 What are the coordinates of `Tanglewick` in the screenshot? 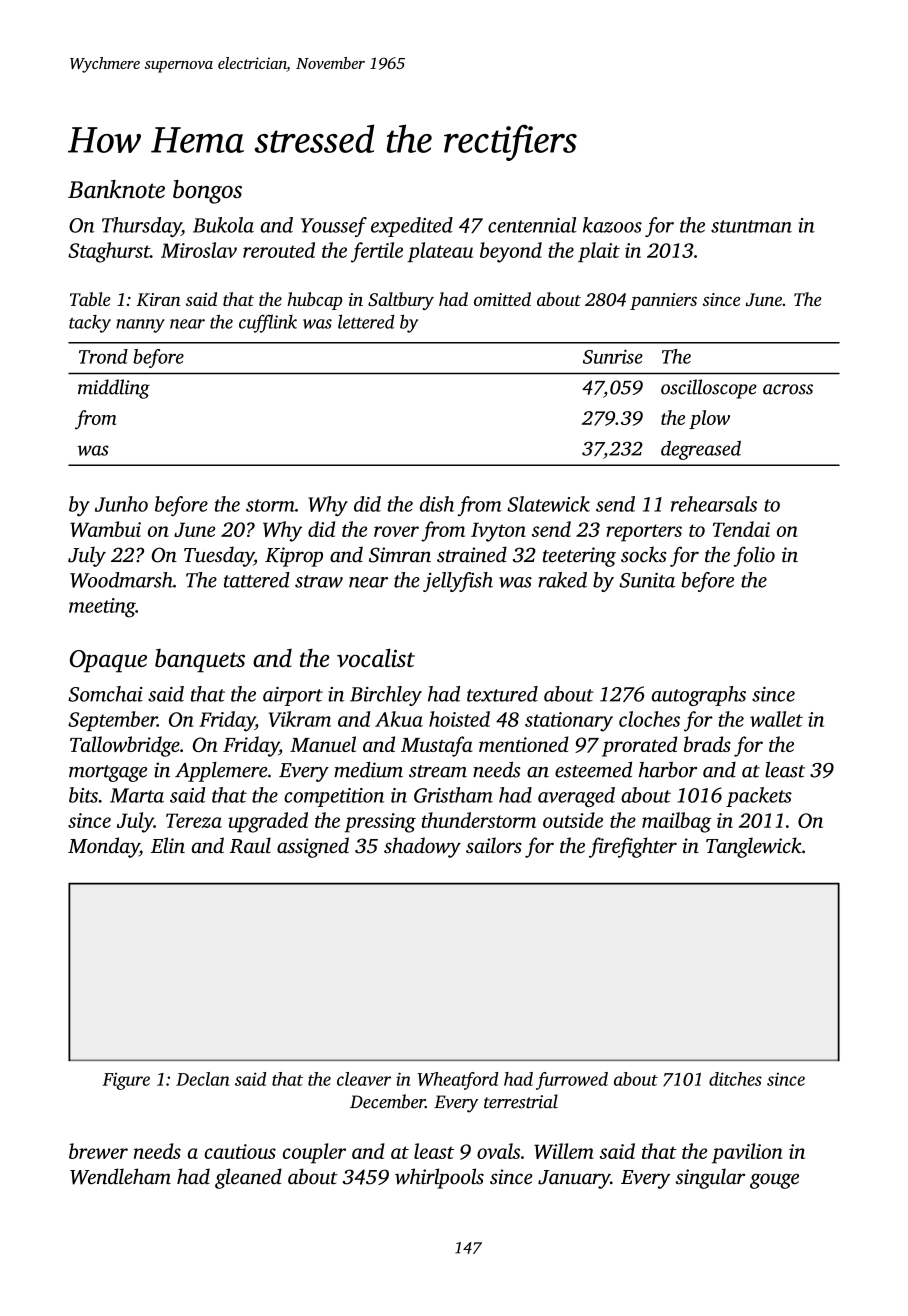 It's located at (754, 847).
